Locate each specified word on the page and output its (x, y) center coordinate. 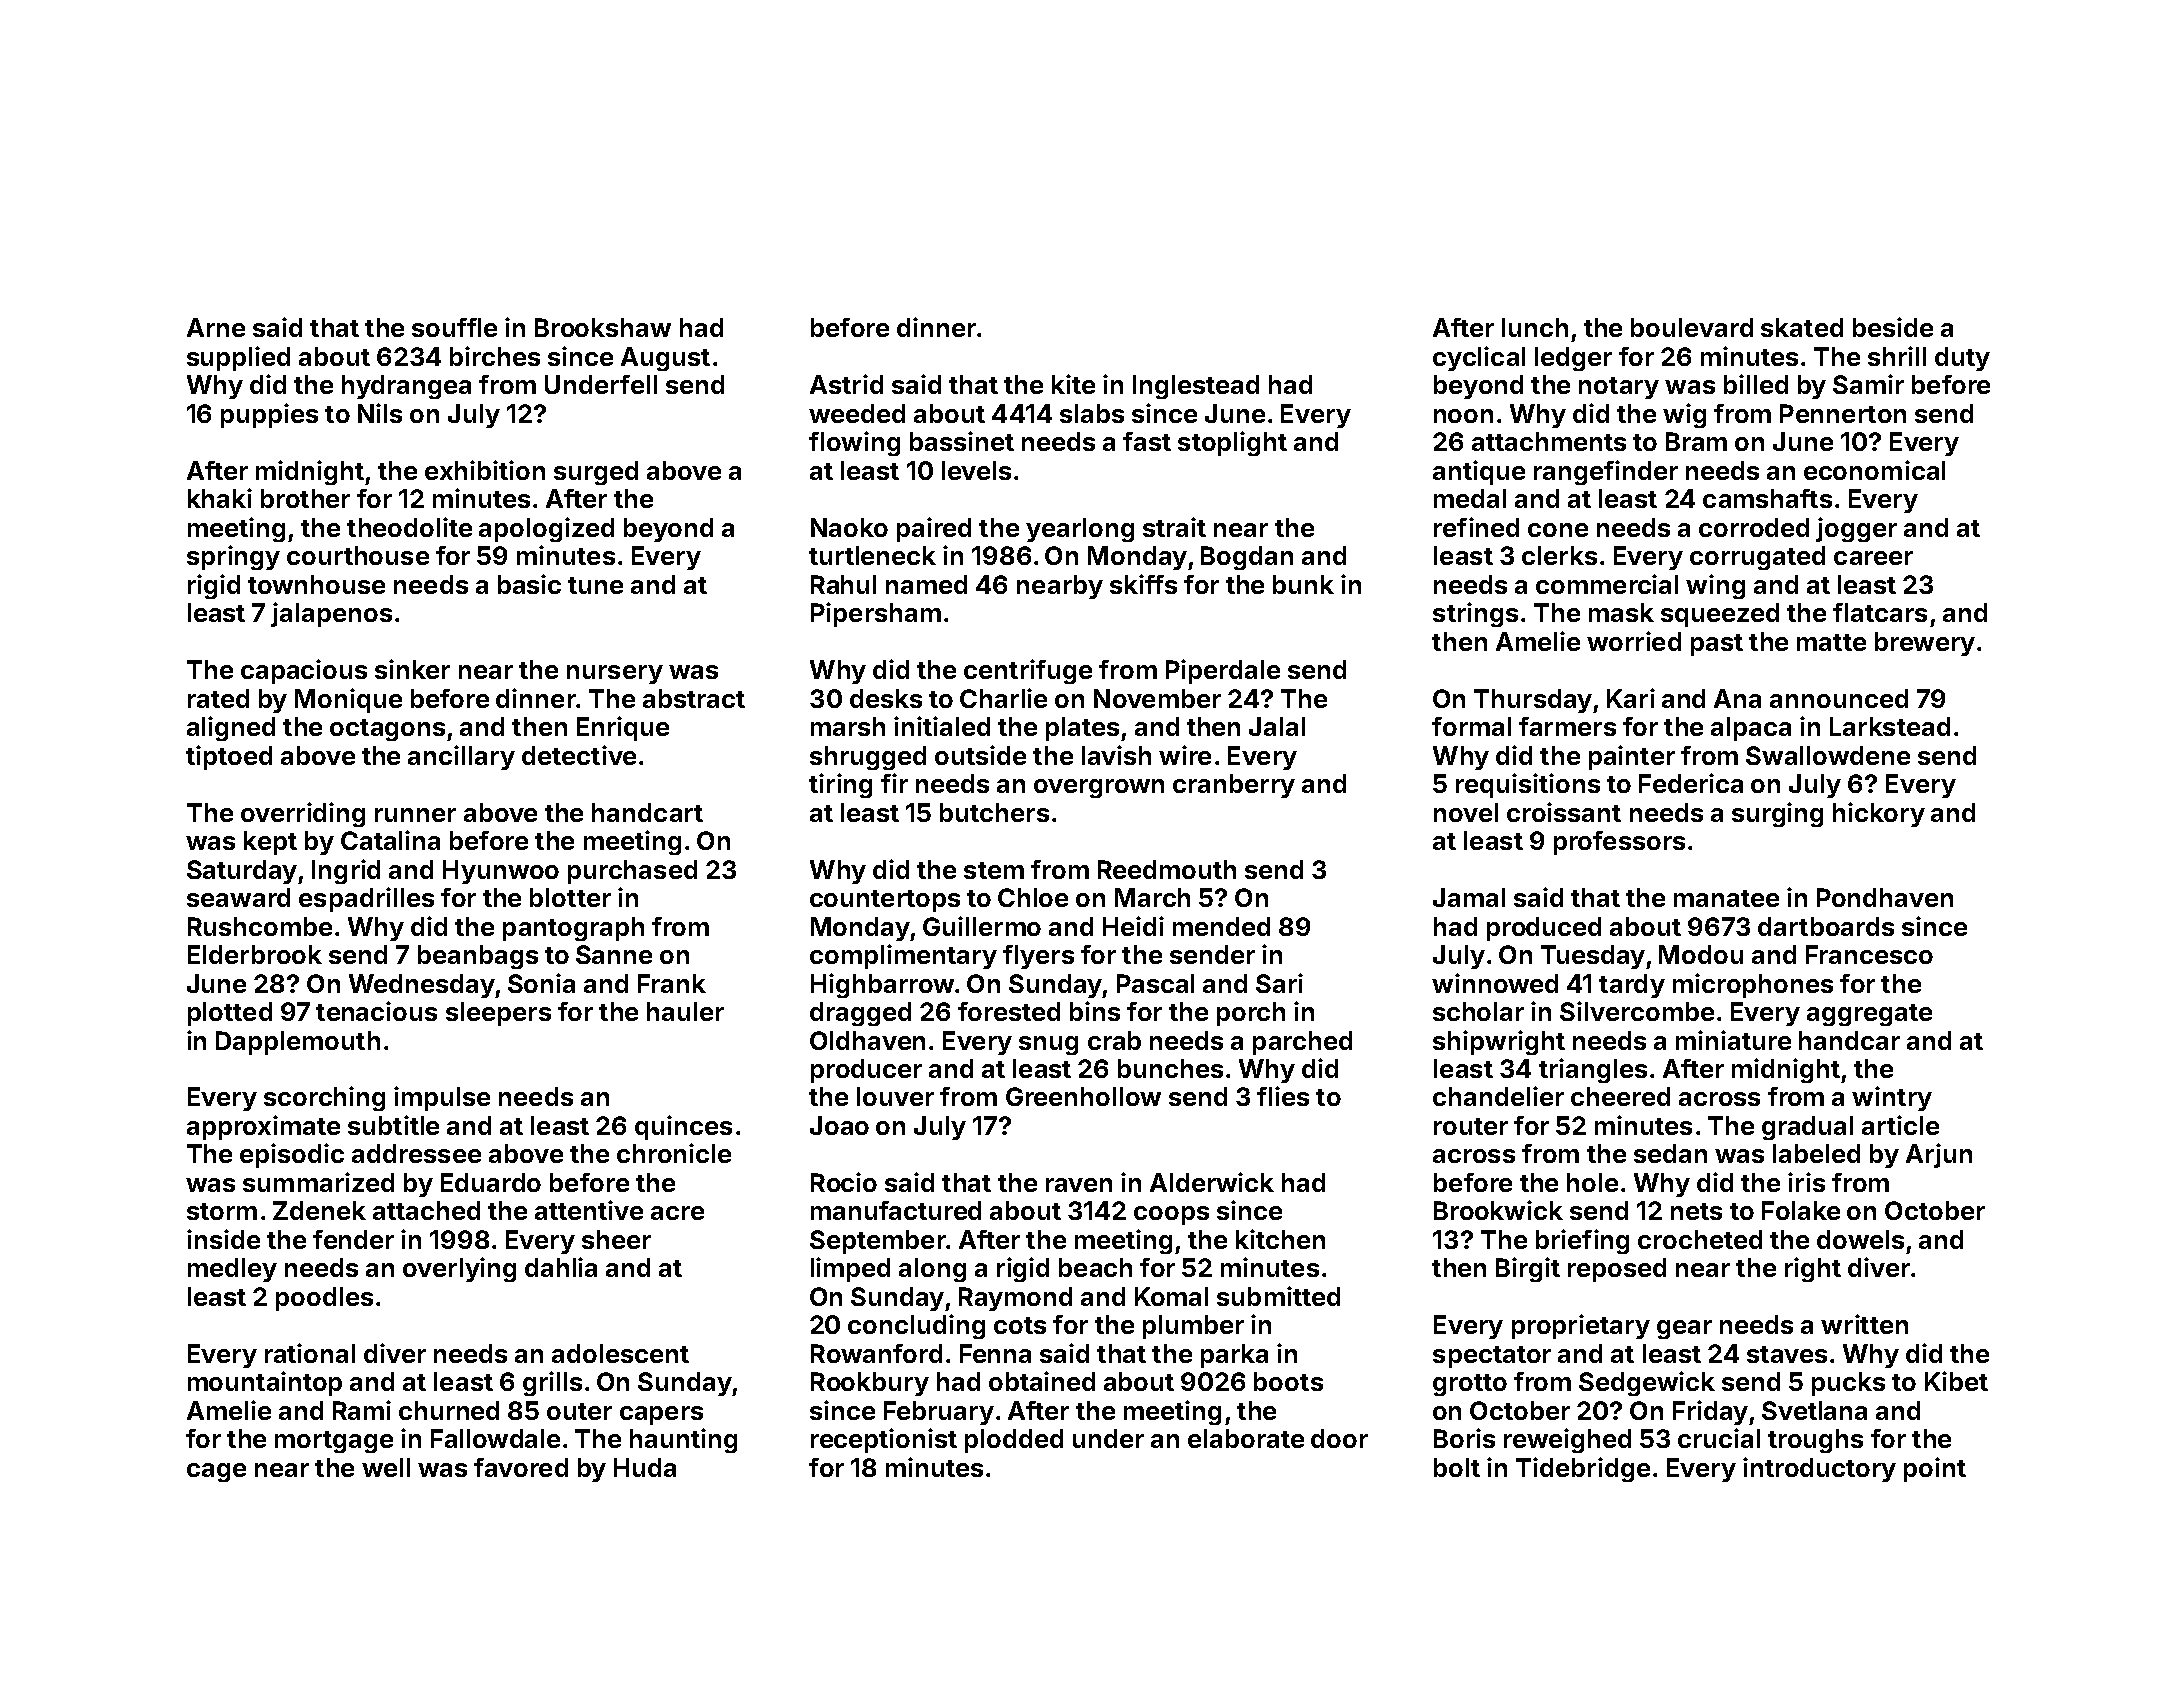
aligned (231, 728)
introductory (1819, 1469)
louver (895, 1096)
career (1873, 558)
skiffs (1143, 584)
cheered (1620, 1096)
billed (1756, 384)
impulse (442, 1098)
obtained (1042, 1381)
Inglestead (1196, 387)
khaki (220, 498)
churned (449, 1410)
